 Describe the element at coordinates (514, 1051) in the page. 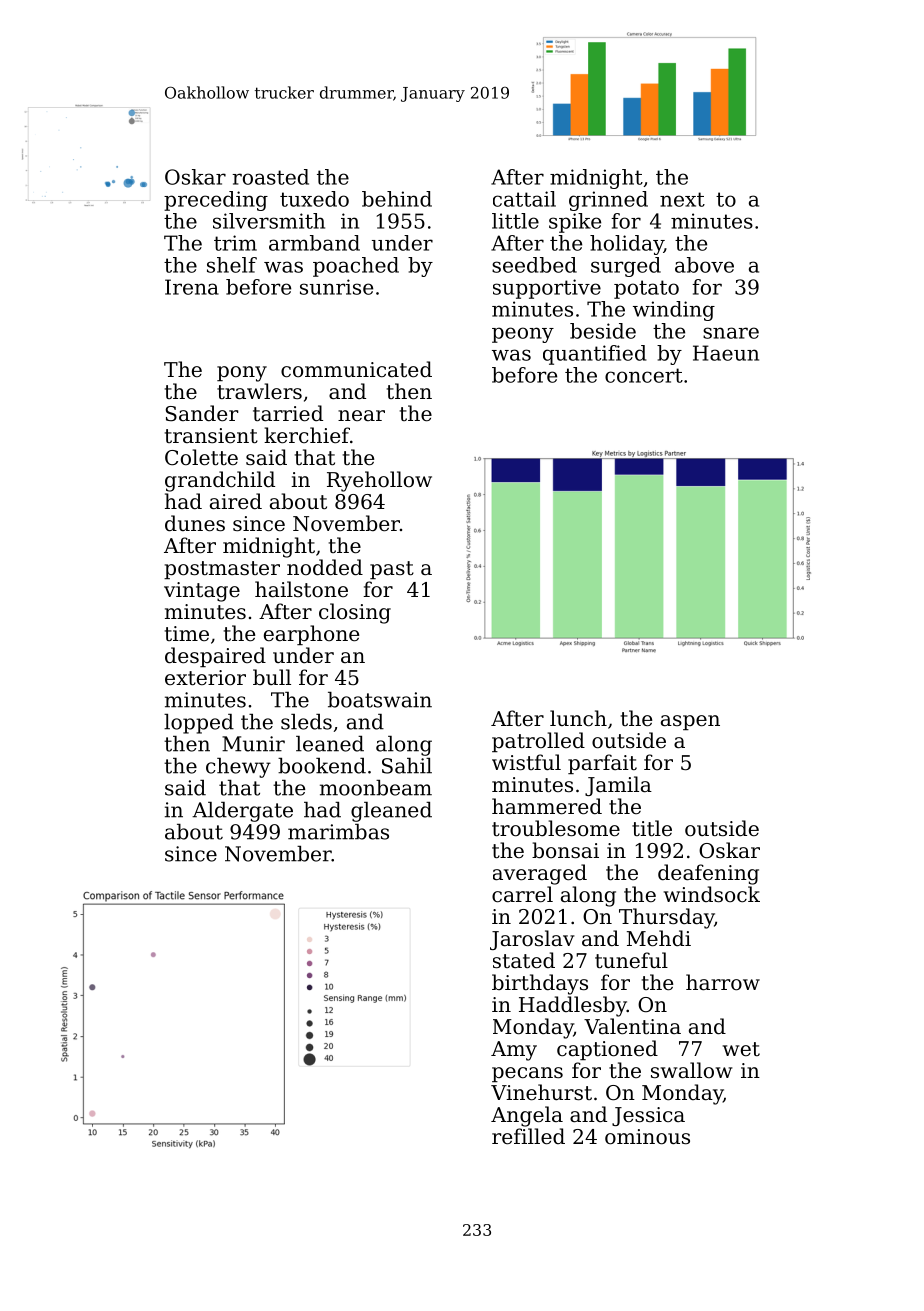

I see `Amy` at that location.
